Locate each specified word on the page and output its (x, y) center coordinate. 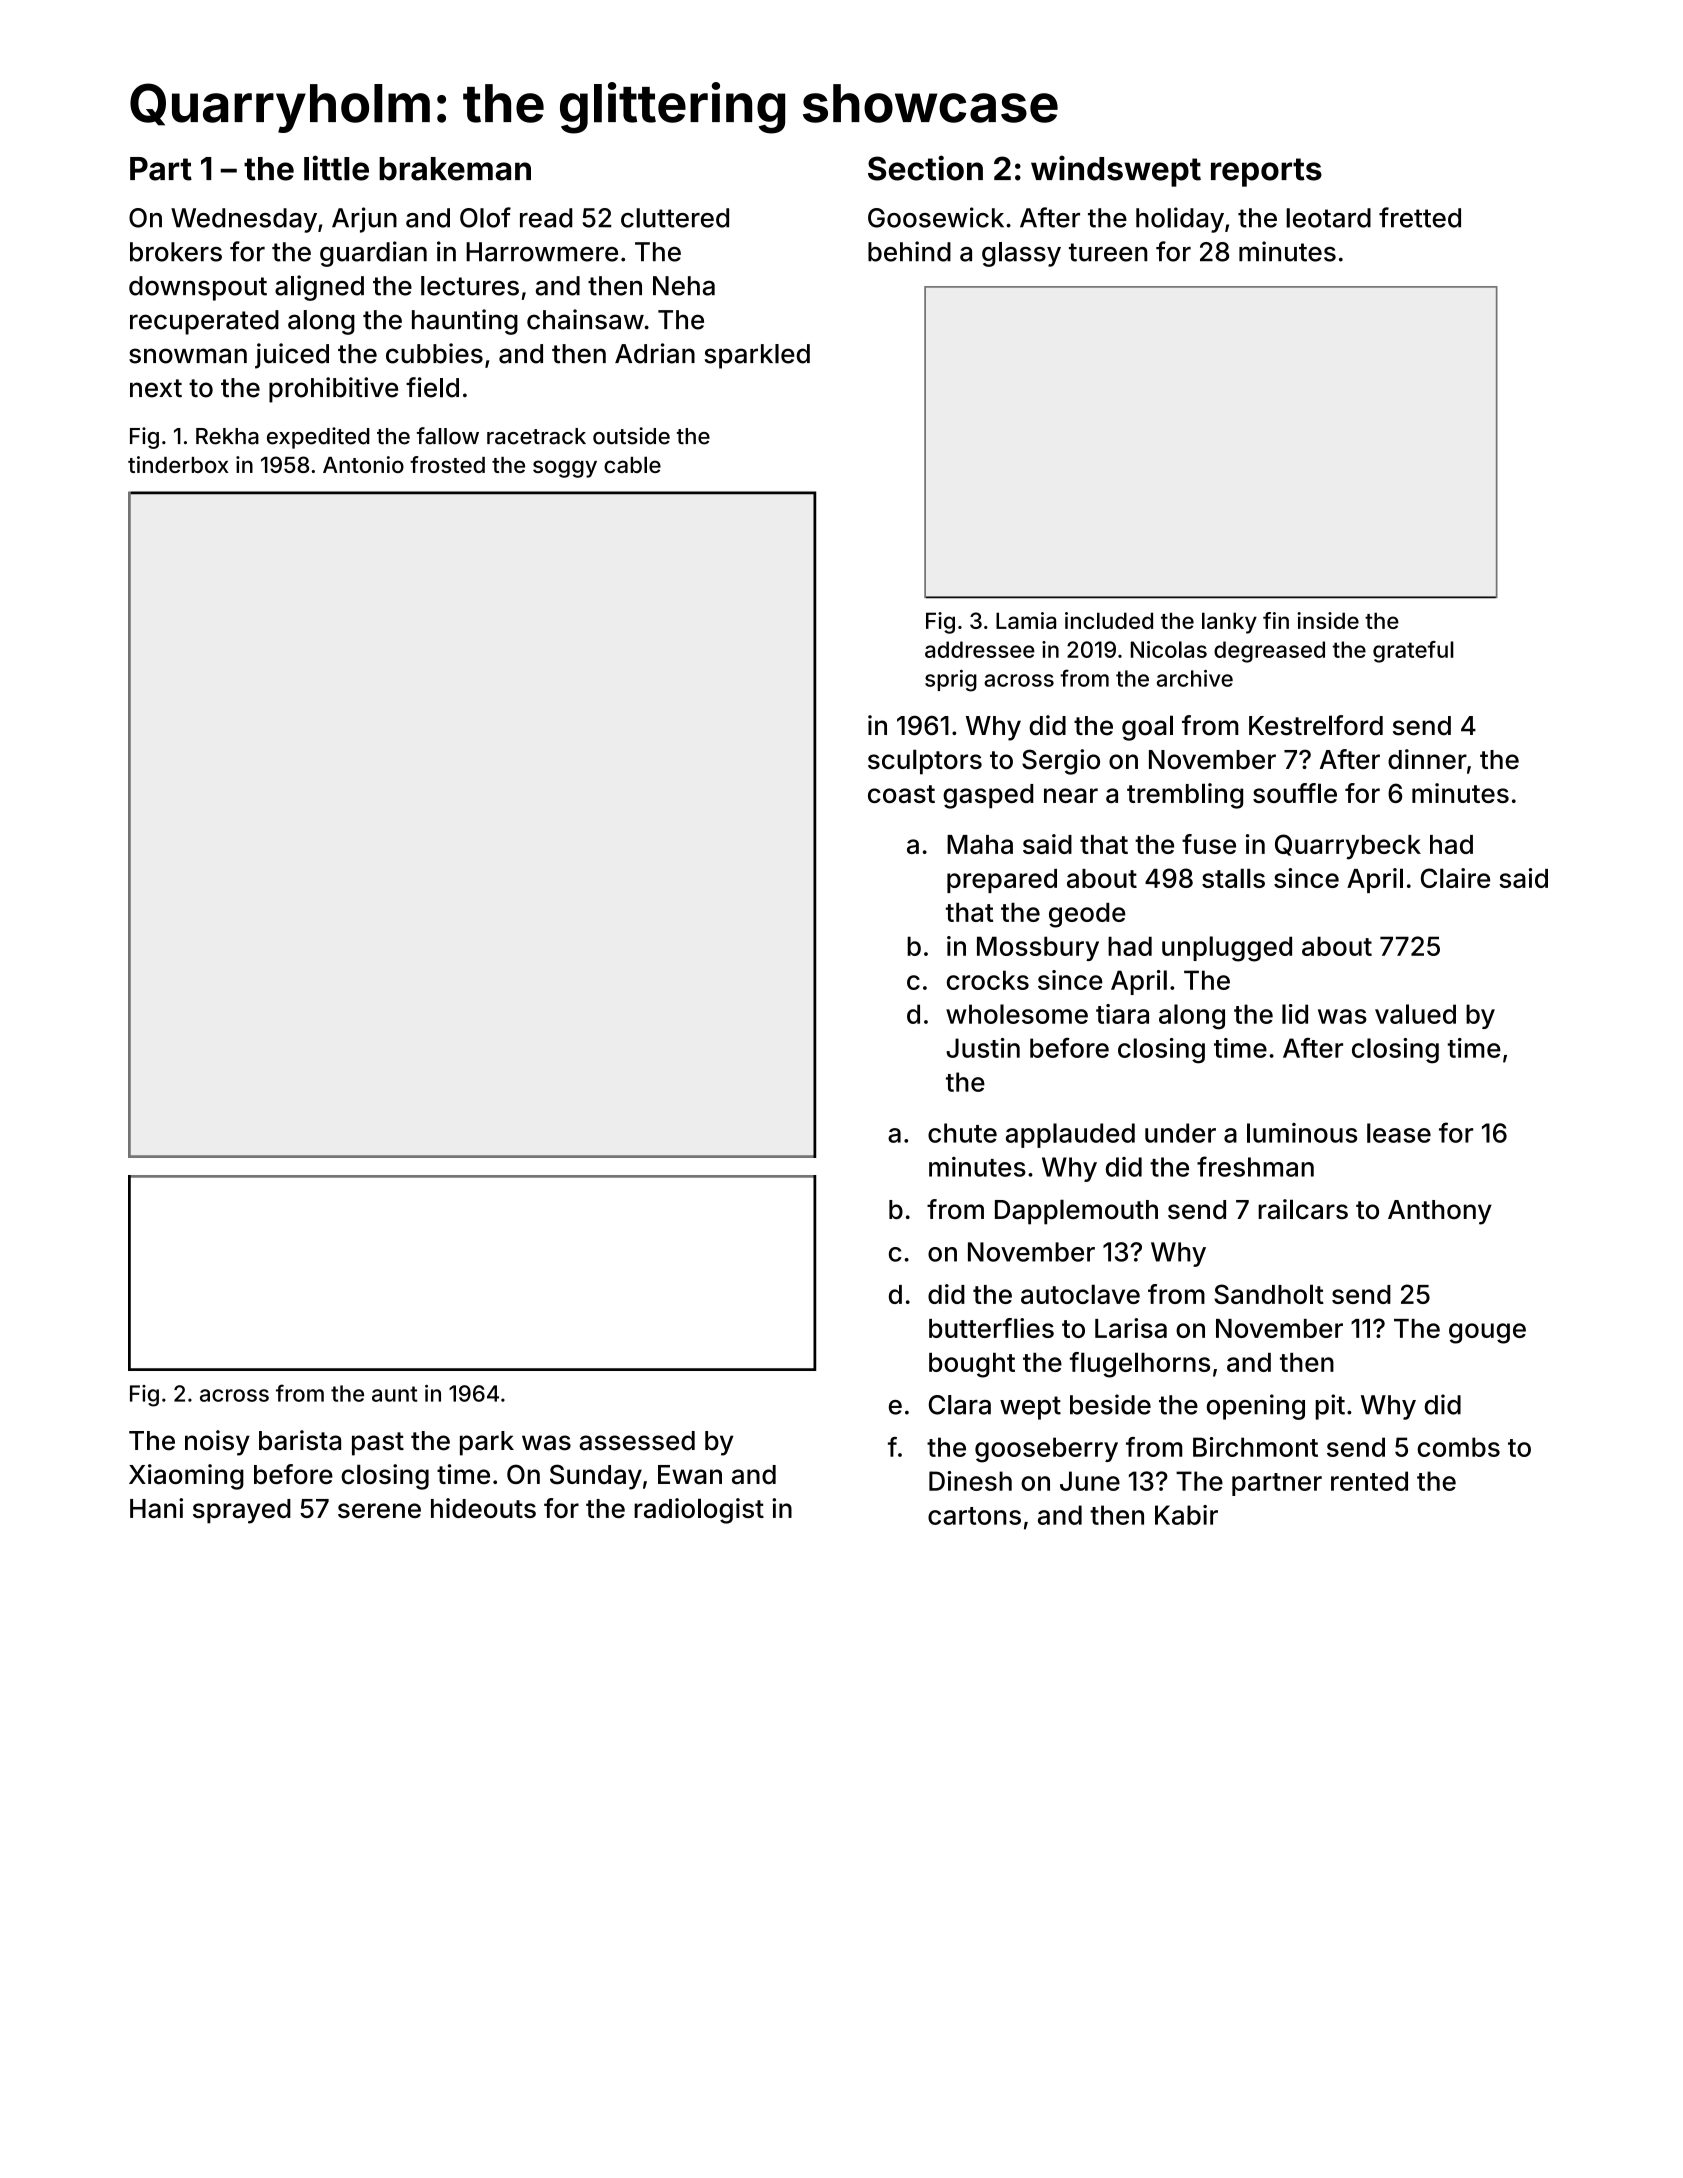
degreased (1269, 652)
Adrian (655, 353)
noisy (217, 1443)
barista (300, 1440)
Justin (983, 1048)
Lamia (1026, 620)
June (1090, 1481)
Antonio (363, 464)
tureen (1108, 252)
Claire (1455, 878)
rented (1369, 1481)
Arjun (364, 220)
